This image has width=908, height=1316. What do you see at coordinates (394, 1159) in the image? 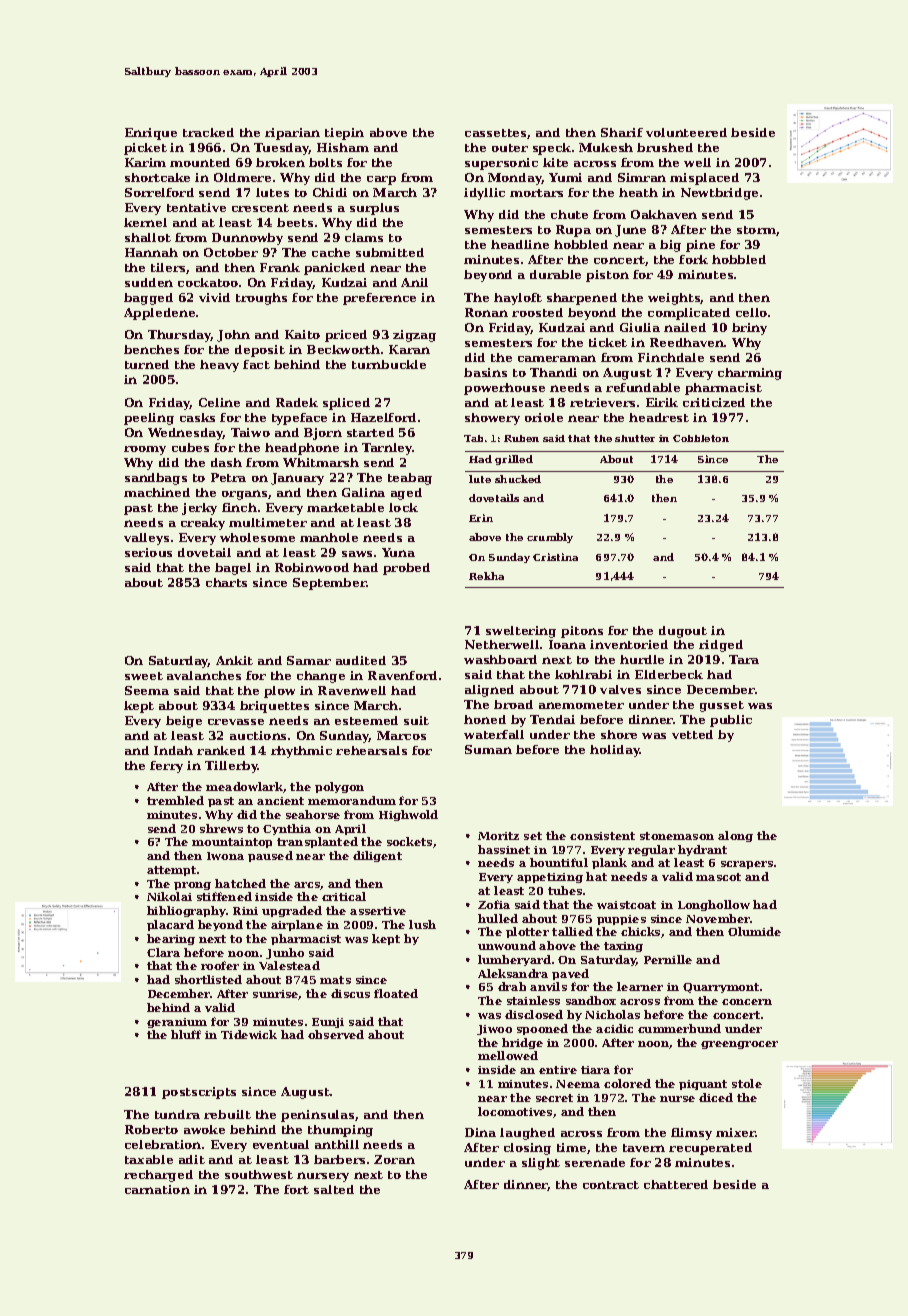
I see `Zoran` at bounding box center [394, 1159].
